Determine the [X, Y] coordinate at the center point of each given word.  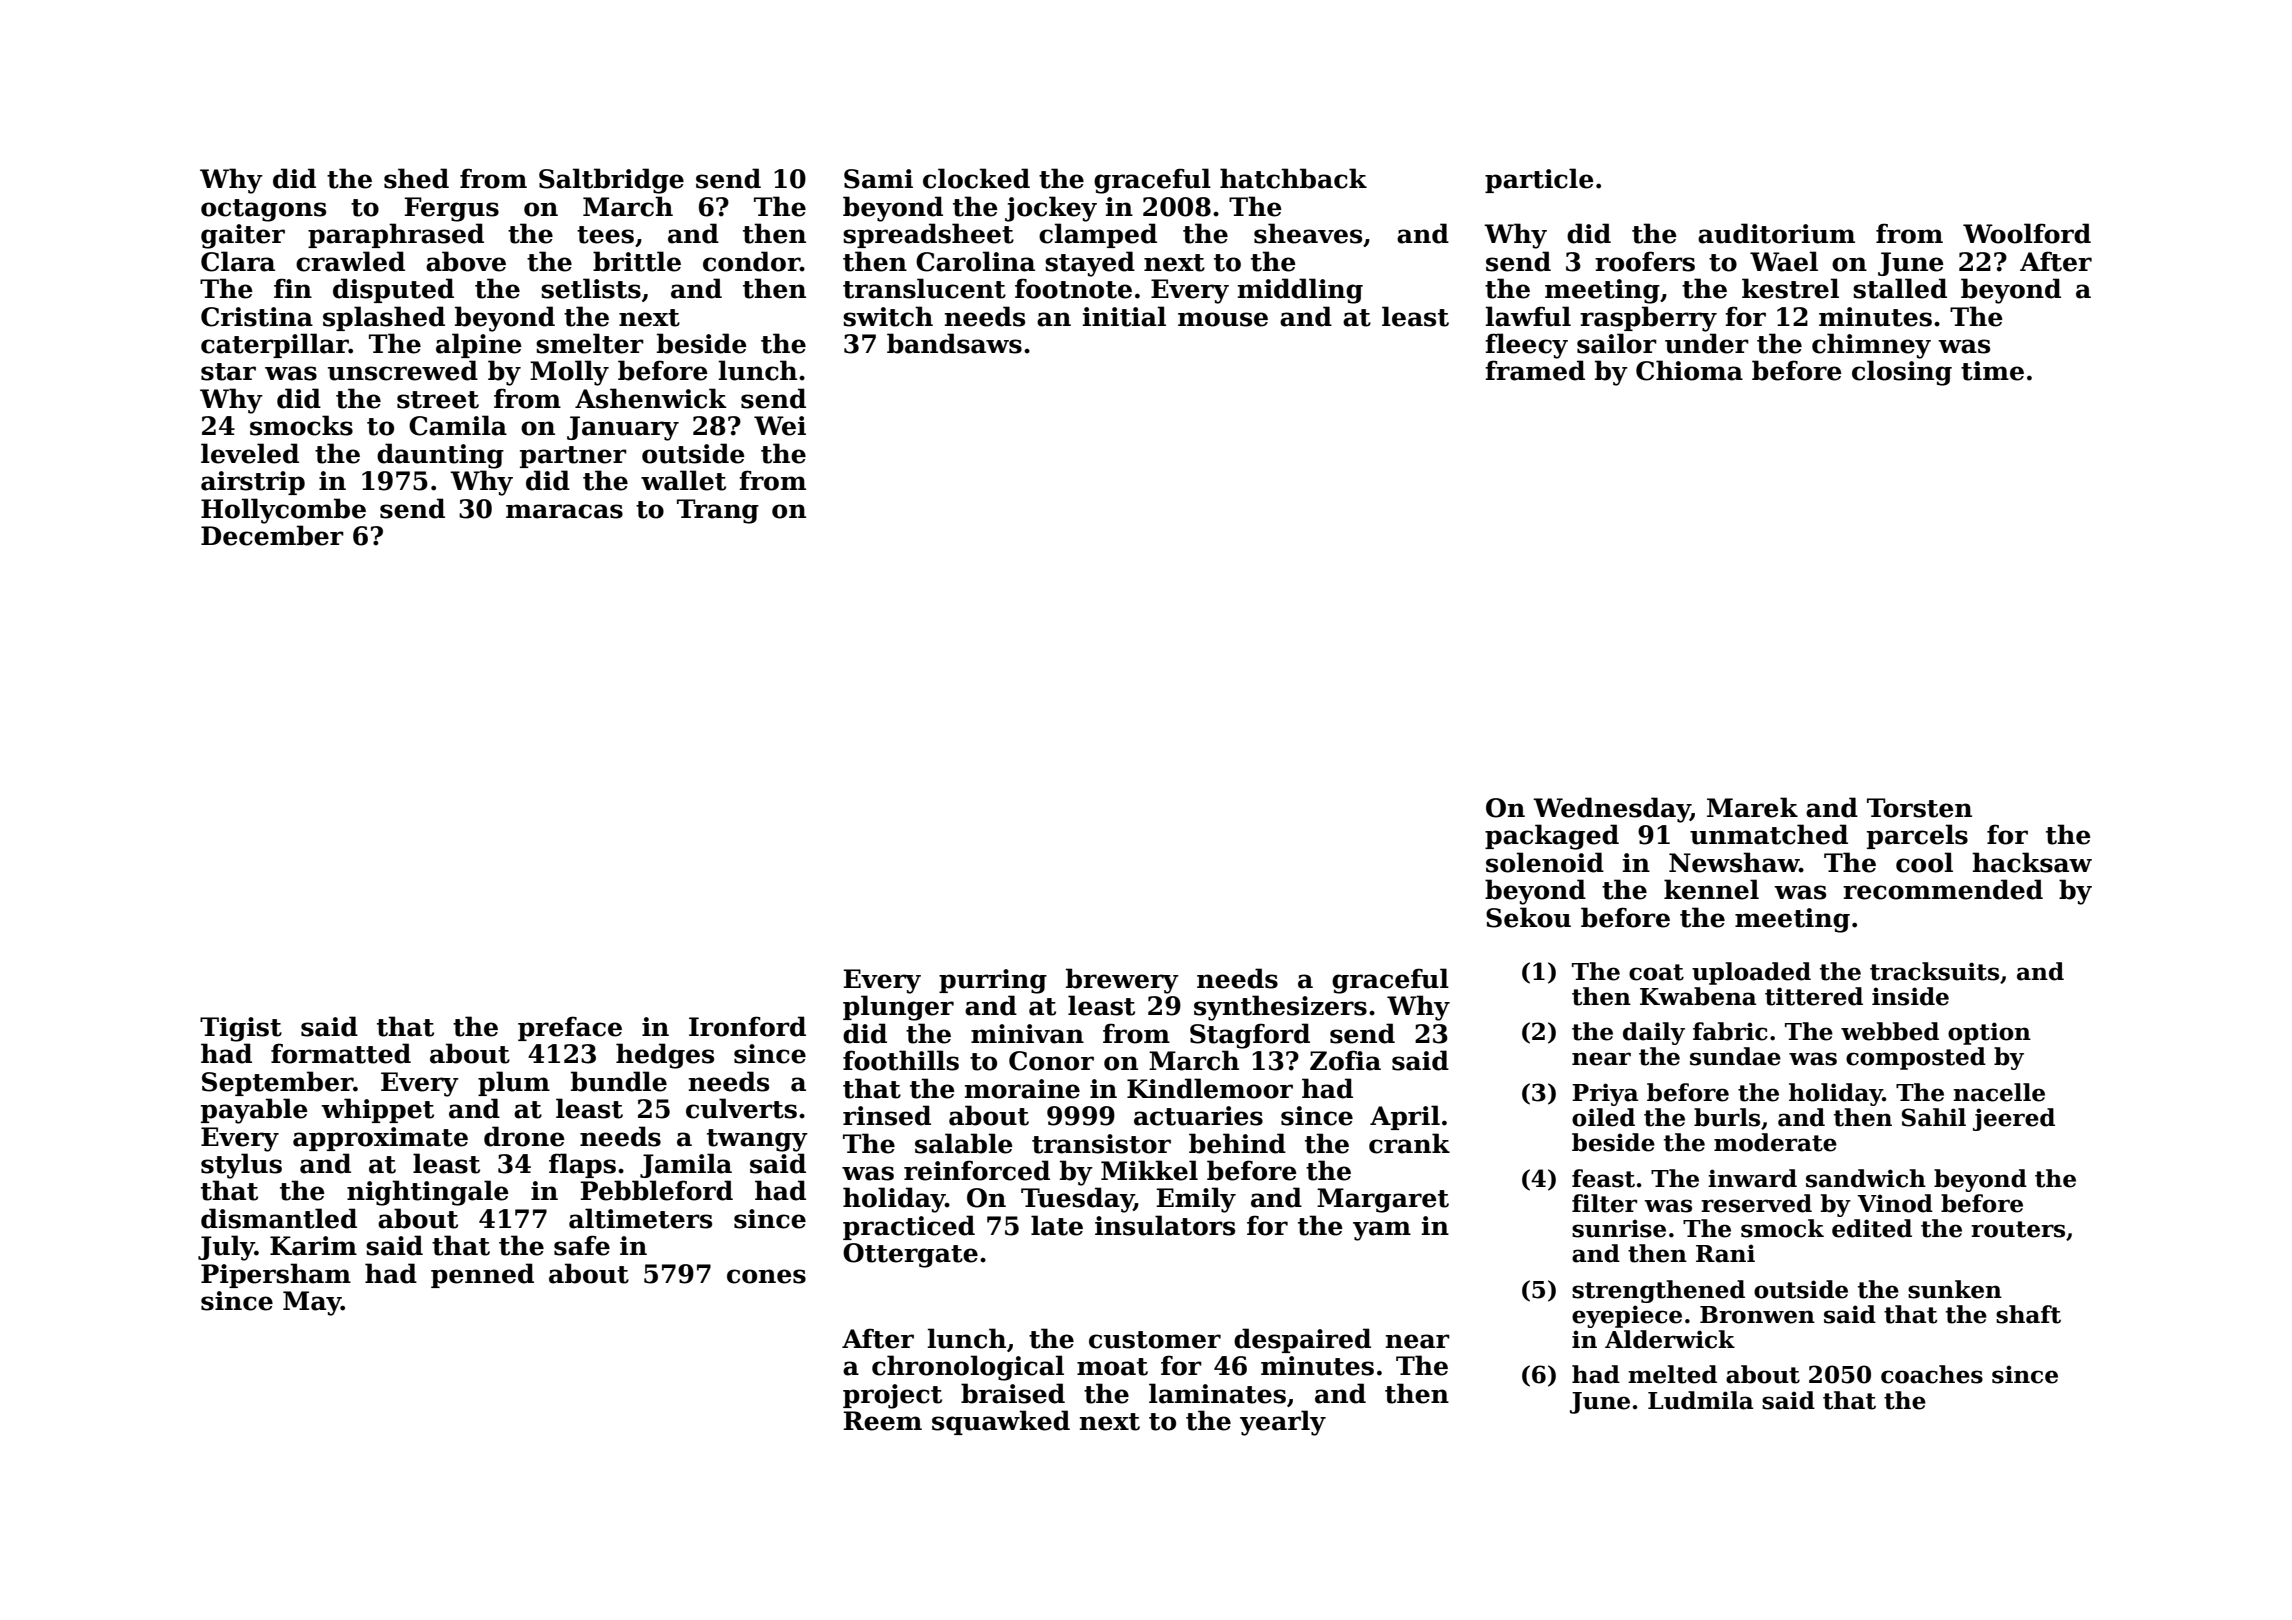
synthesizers [1280, 1008]
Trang [718, 511]
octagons [263, 210]
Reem [883, 1421]
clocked [976, 178]
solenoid [1545, 862]
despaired [1302, 1340]
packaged [1552, 837]
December [272, 535]
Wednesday [1611, 810]
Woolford [2027, 233]
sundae [1735, 1056]
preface [570, 1028]
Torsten [1919, 808]
